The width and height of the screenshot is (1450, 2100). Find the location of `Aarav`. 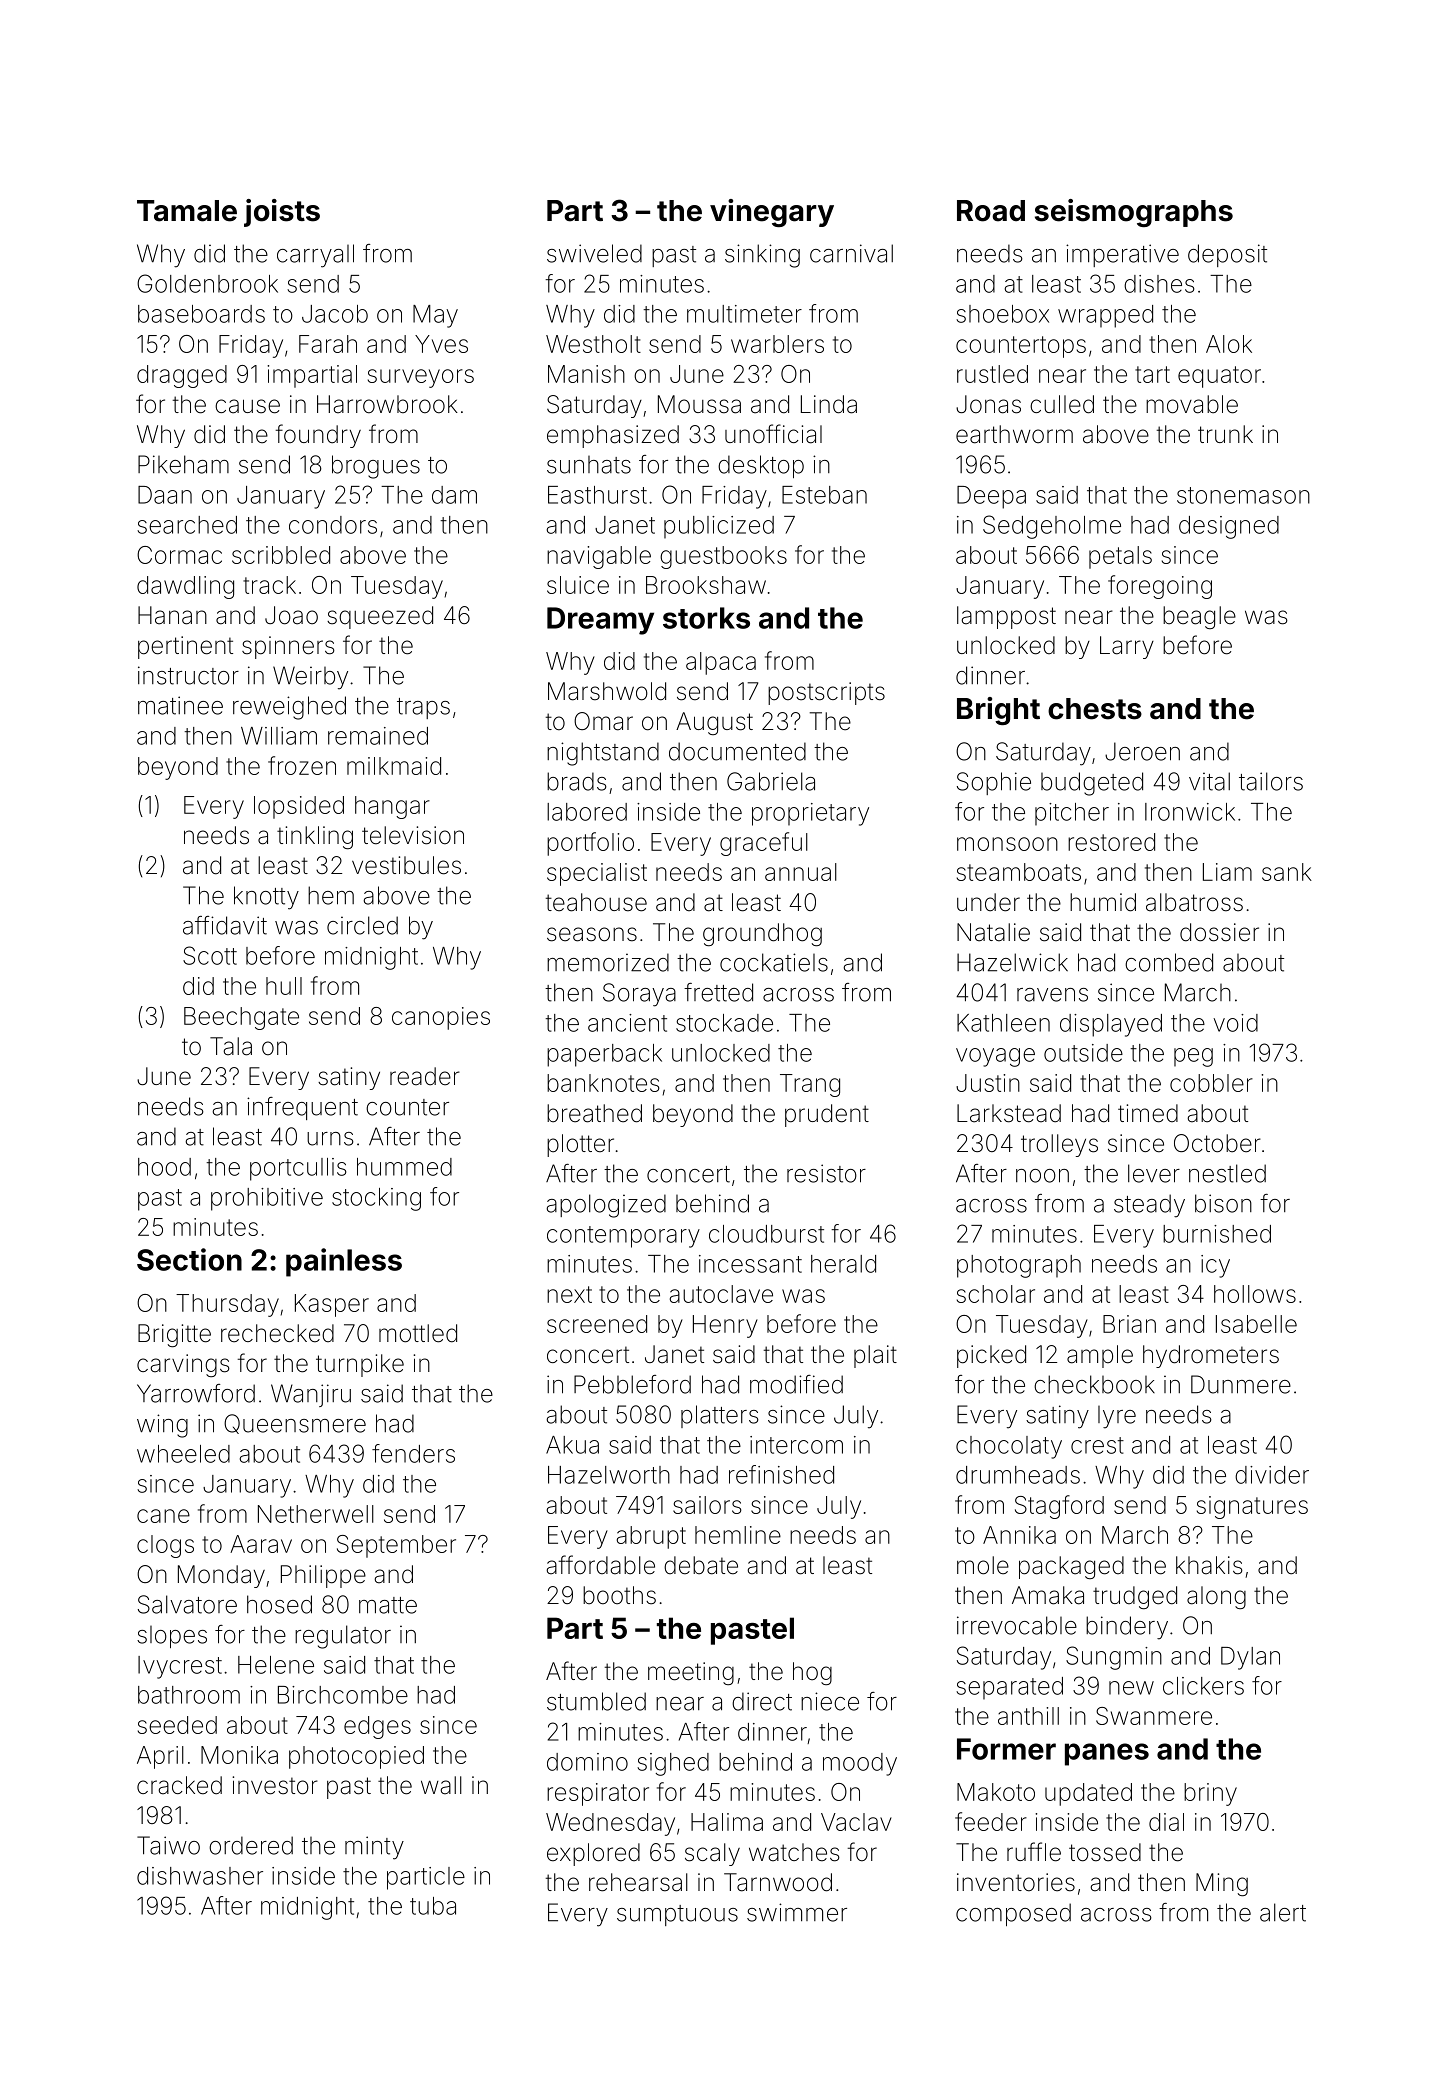

Aarav is located at coordinates (261, 1544).
